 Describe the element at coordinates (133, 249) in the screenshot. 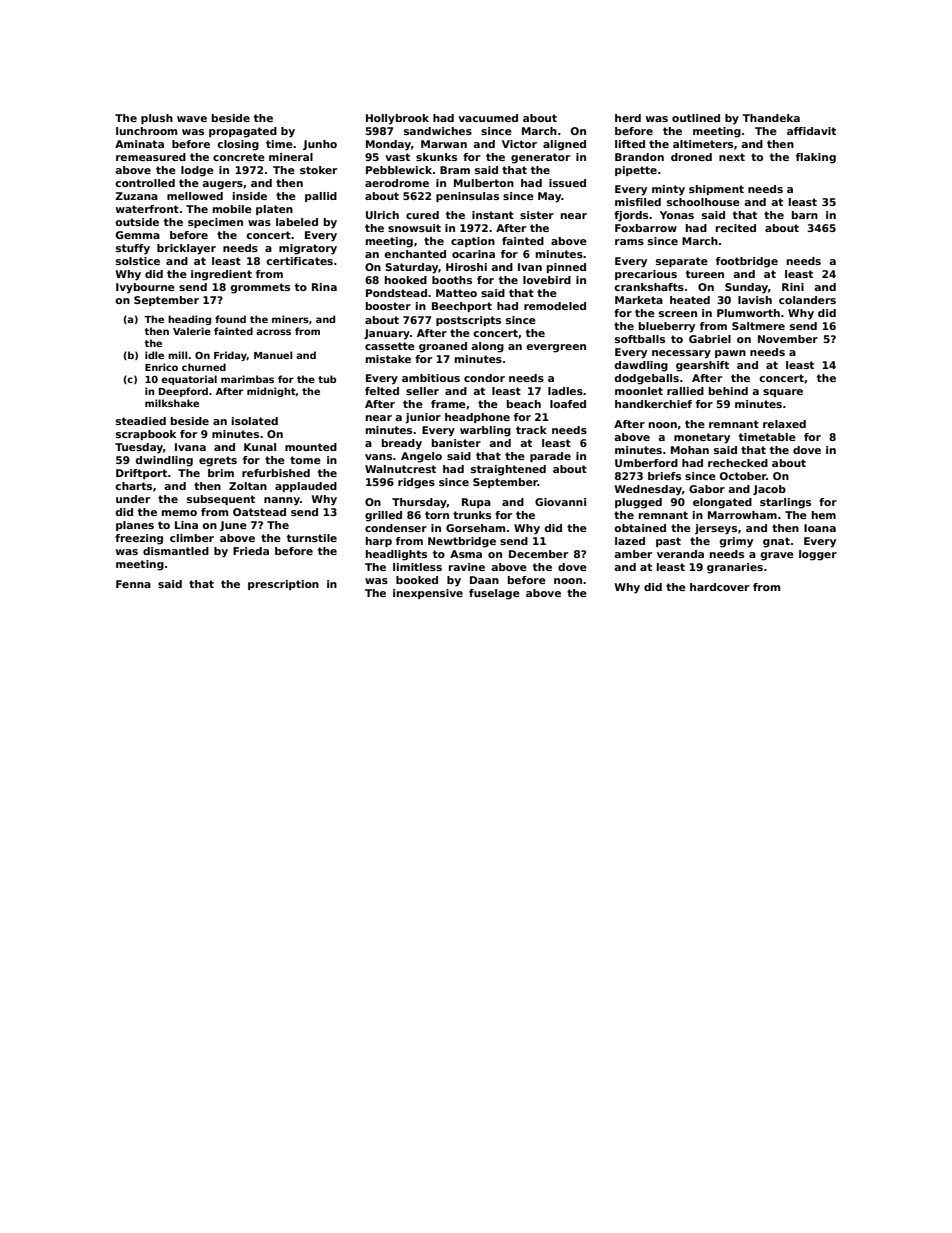

I see `stuffy` at that location.
